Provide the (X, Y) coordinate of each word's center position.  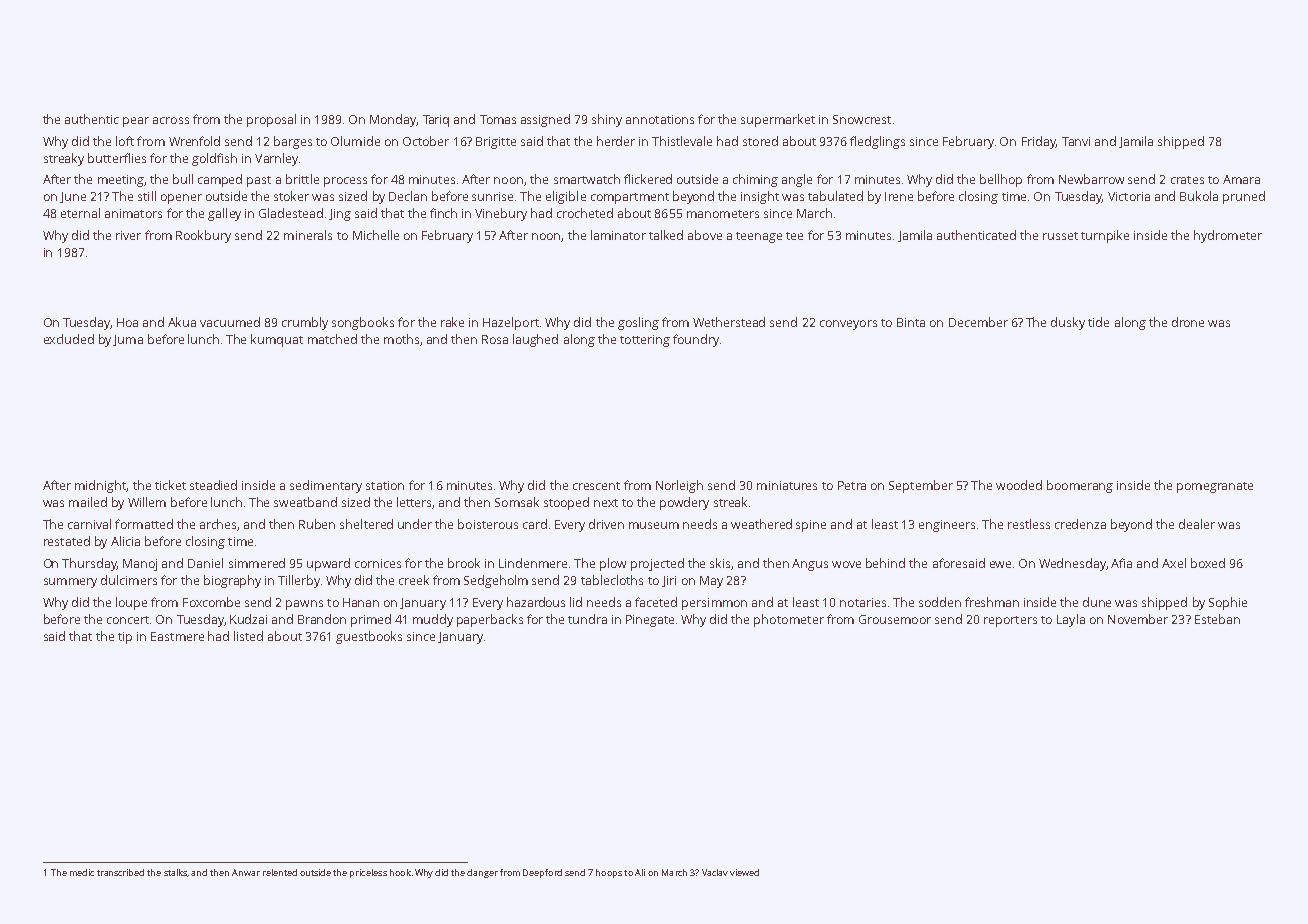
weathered (761, 524)
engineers (947, 526)
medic (82, 872)
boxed (1208, 563)
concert (128, 620)
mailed (88, 502)
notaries (863, 602)
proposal (271, 120)
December (978, 322)
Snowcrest (862, 119)
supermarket (778, 120)
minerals (308, 235)
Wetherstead (729, 322)
